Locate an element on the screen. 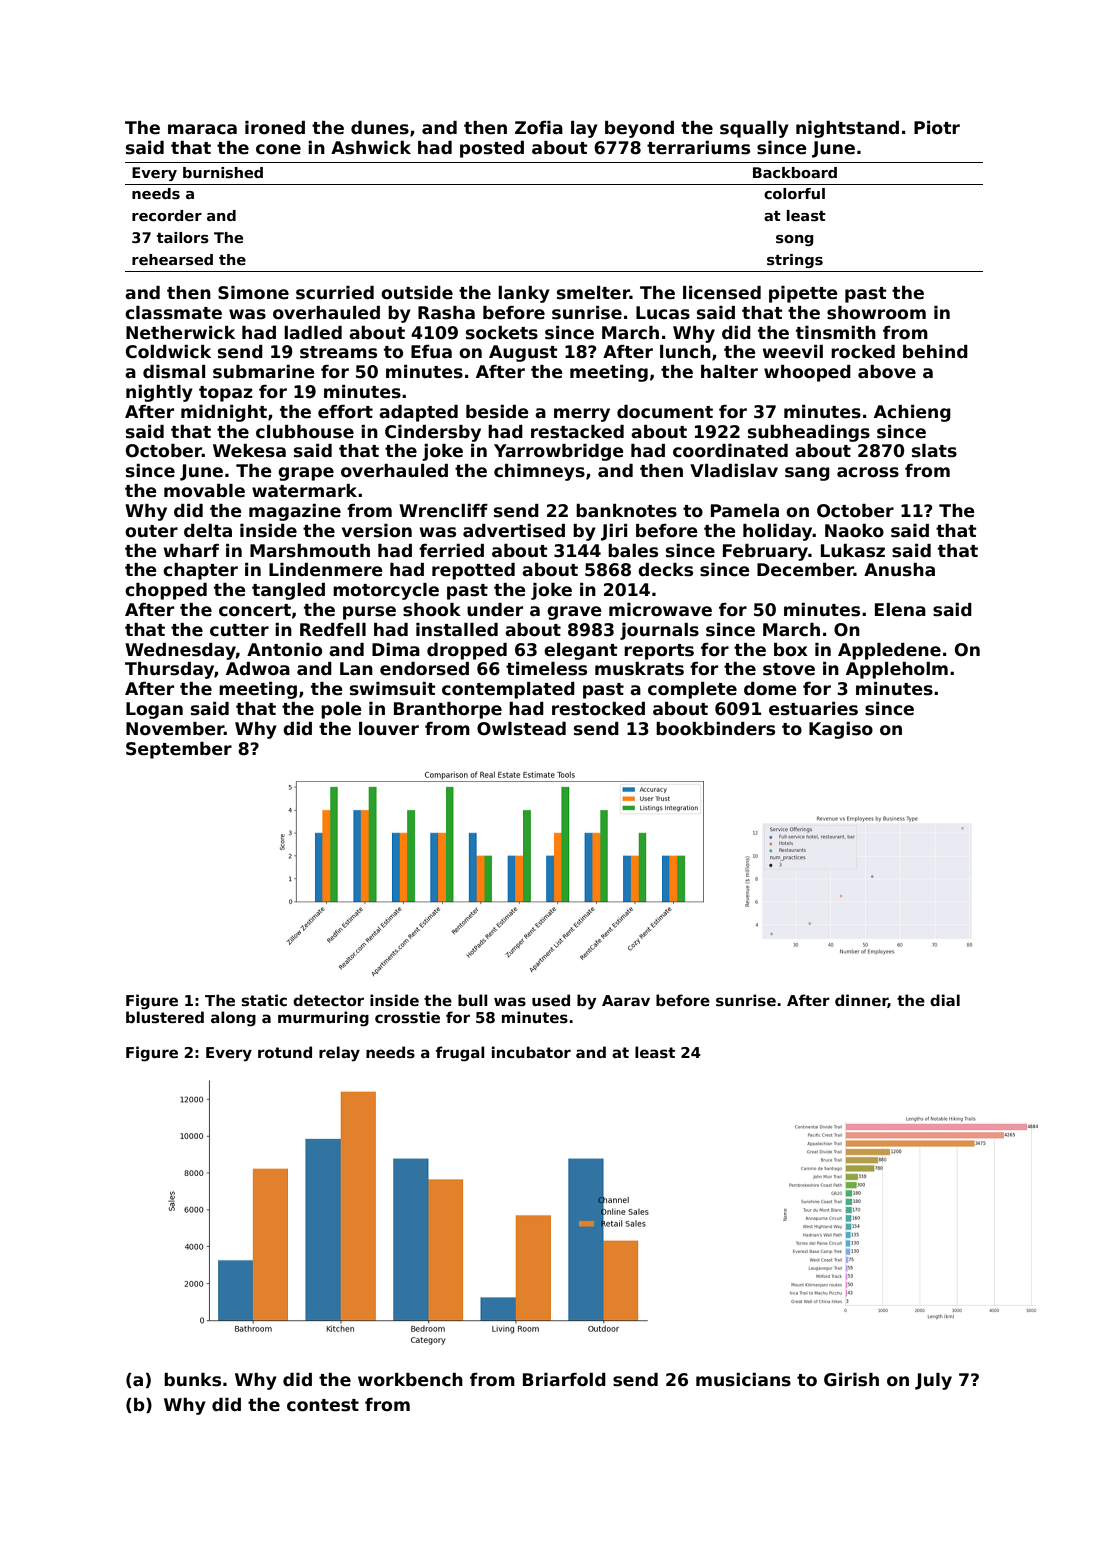 This screenshot has height=1568, width=1108. bunks is located at coordinates (192, 1380).
